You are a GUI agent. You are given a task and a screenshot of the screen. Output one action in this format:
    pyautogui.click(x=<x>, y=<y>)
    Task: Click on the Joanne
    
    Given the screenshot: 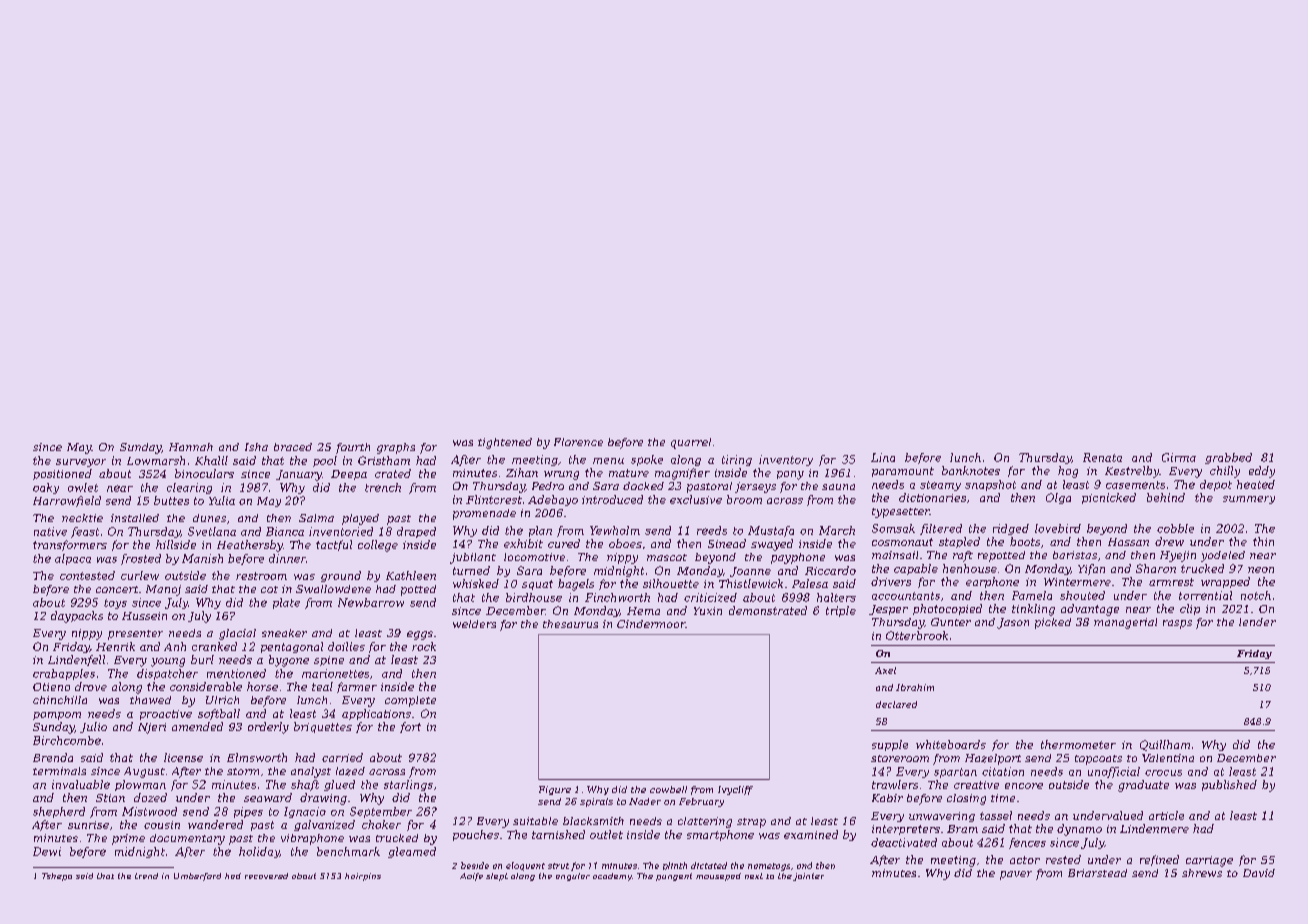 What is the action you would take?
    pyautogui.click(x=750, y=572)
